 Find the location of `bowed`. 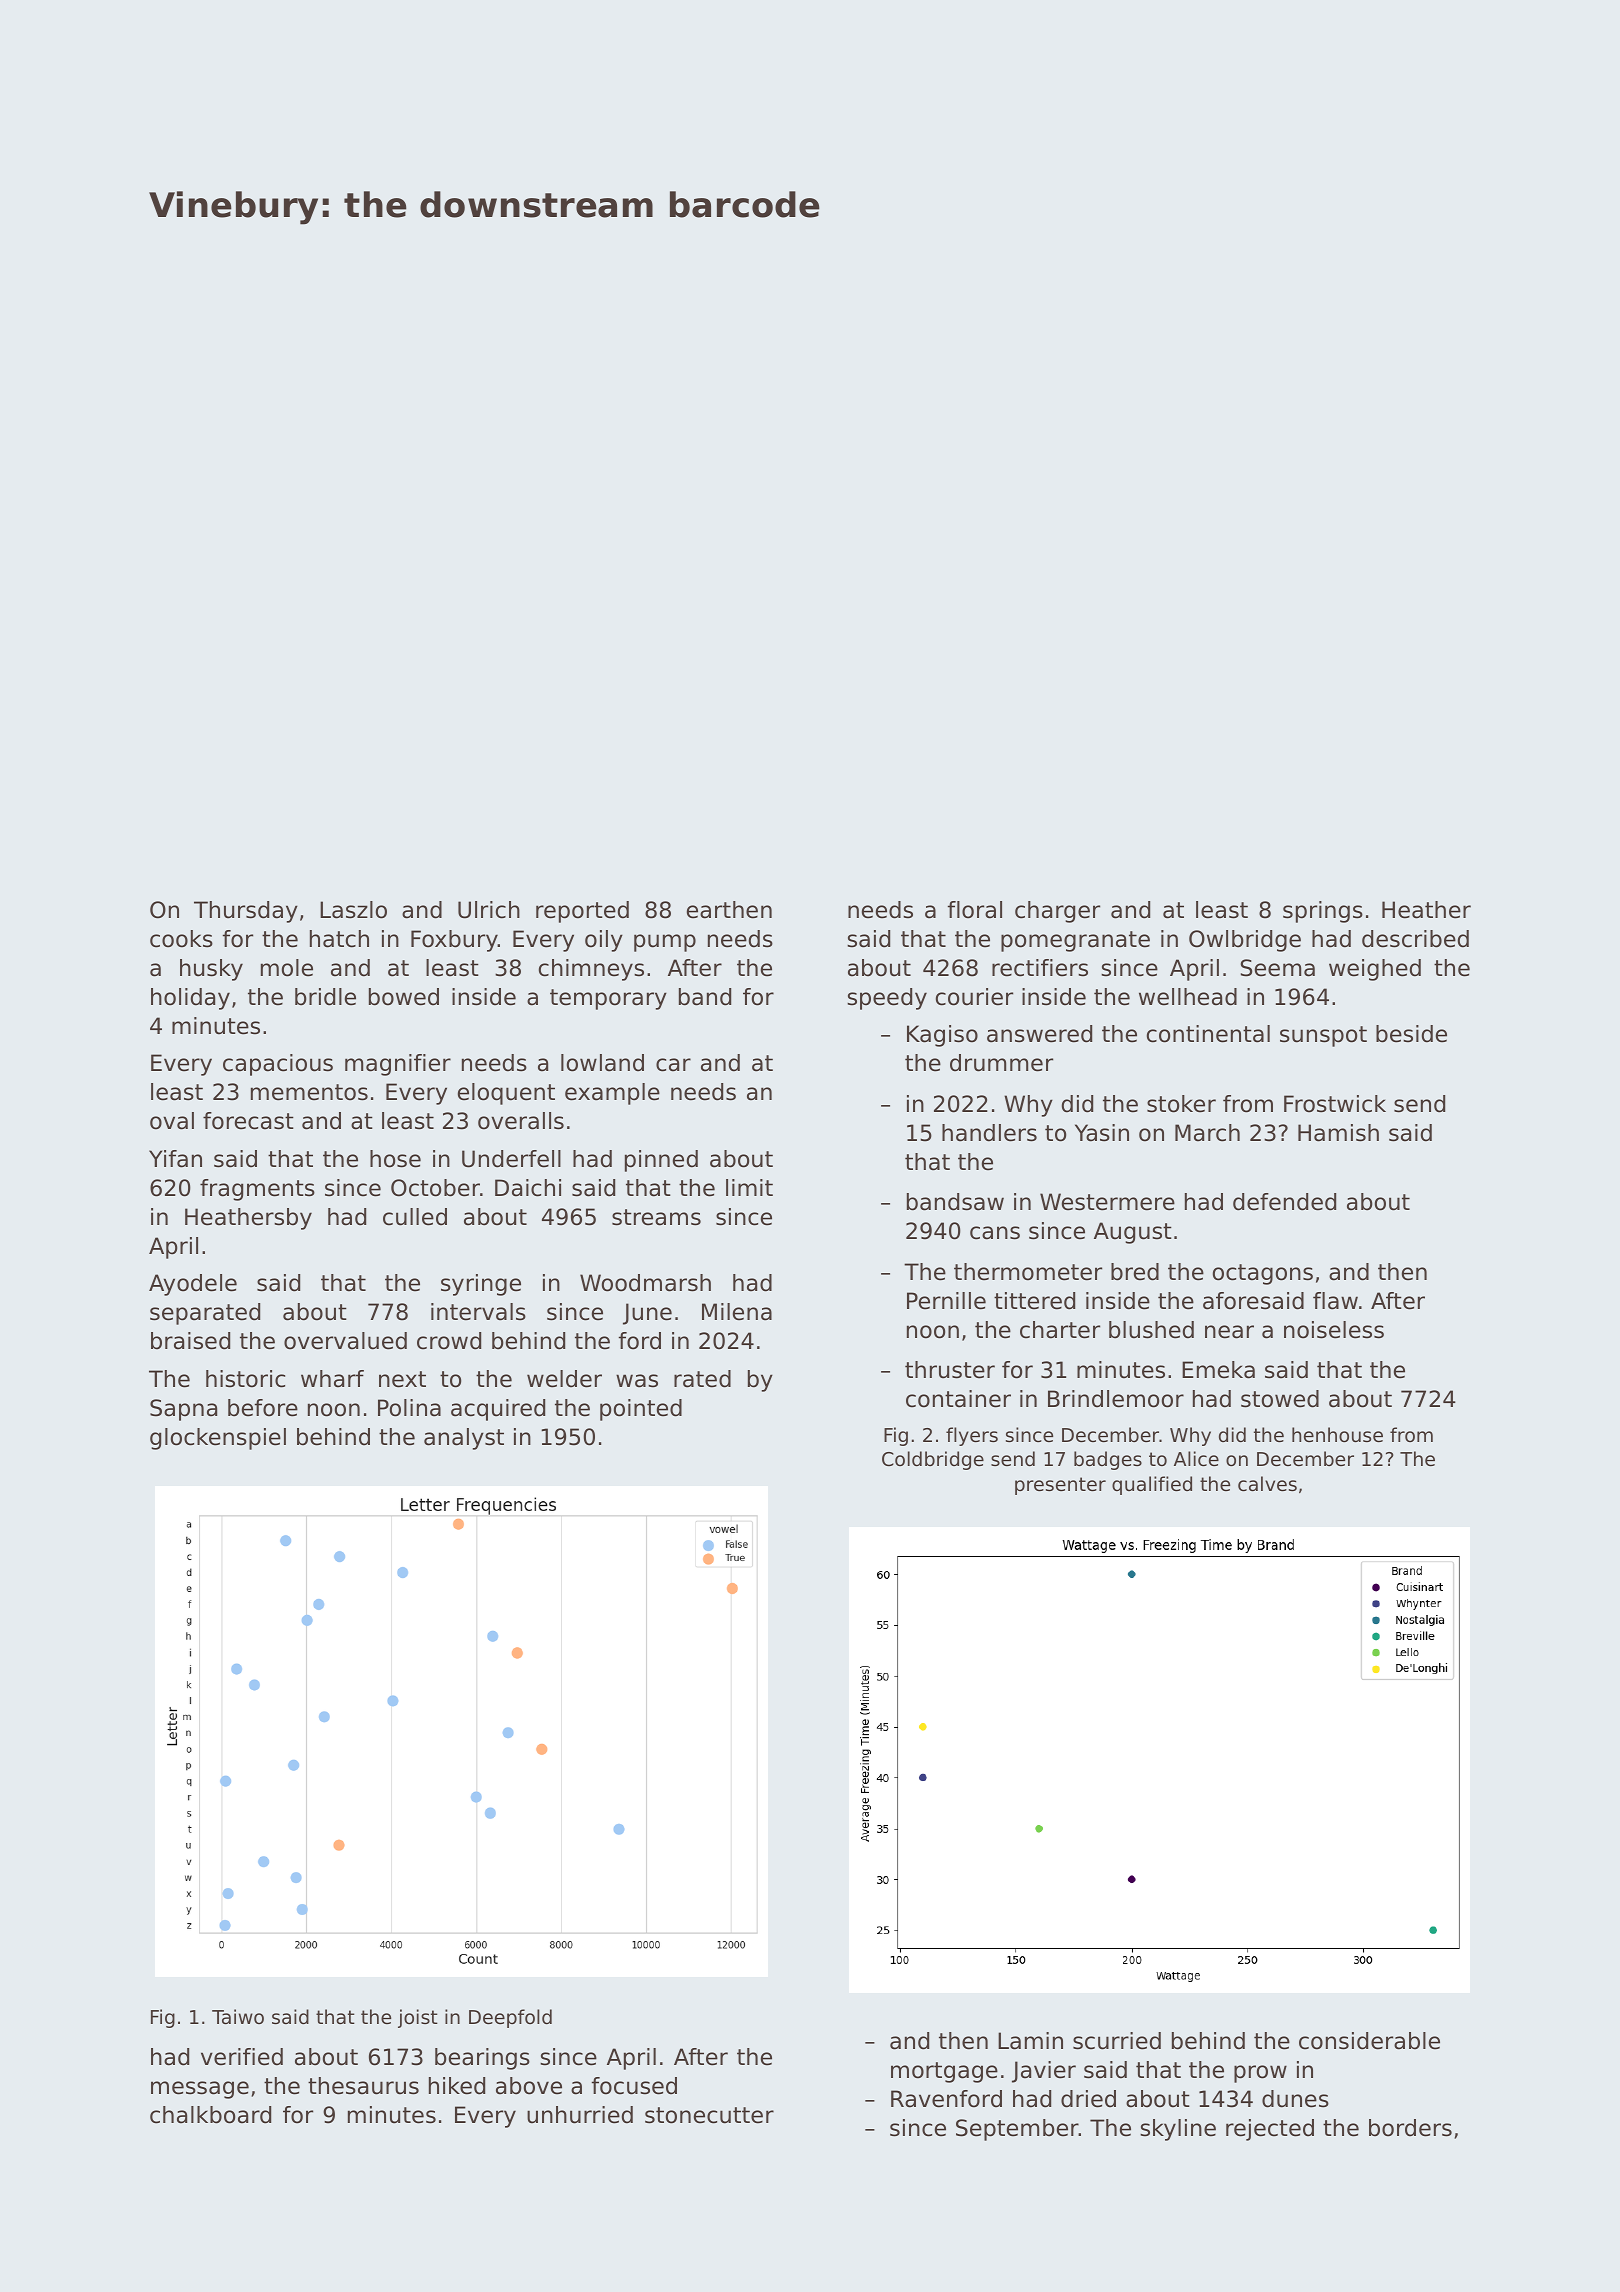

bowed is located at coordinates (404, 997).
